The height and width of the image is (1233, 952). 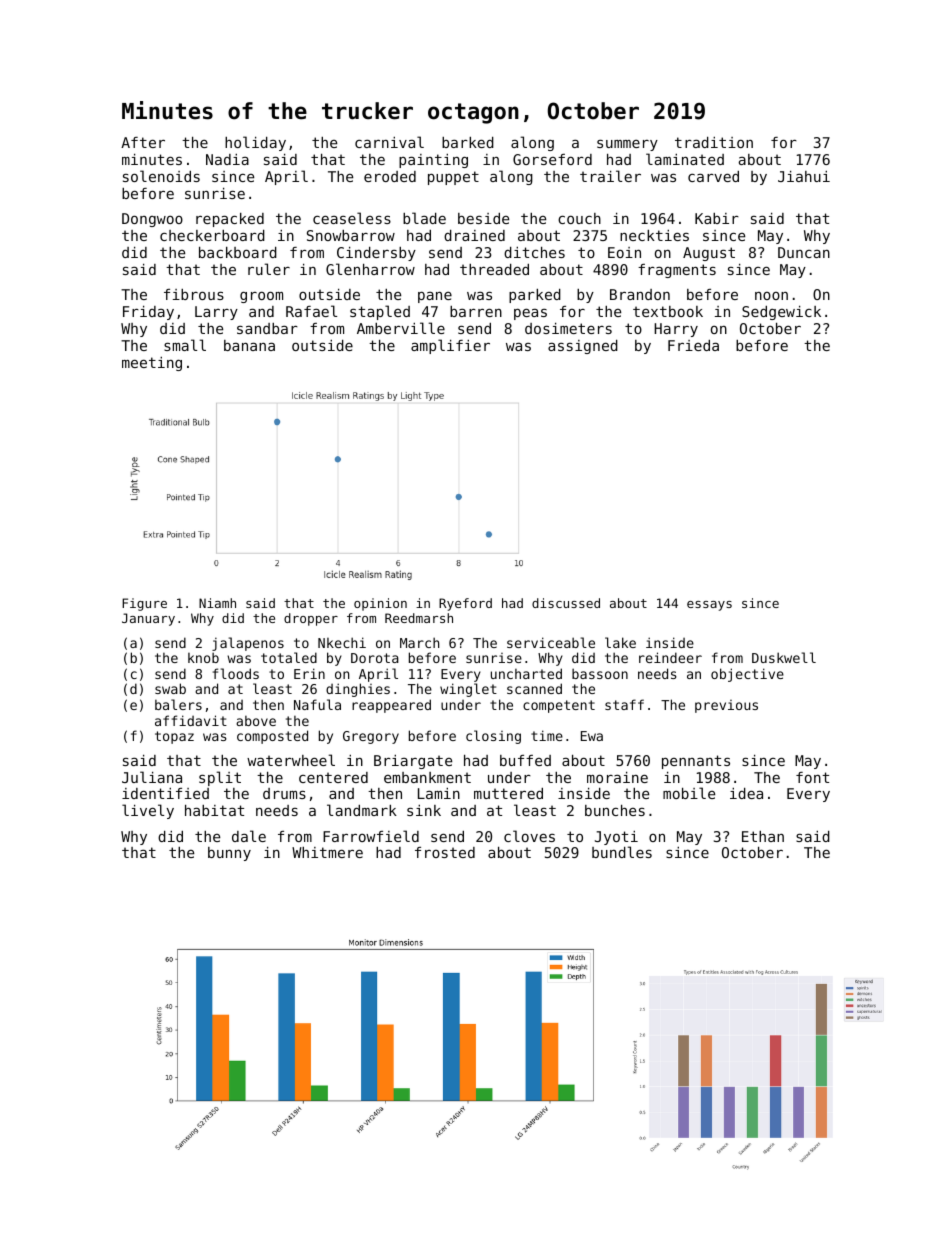 What do you see at coordinates (450, 346) in the image?
I see `amplifier` at bounding box center [450, 346].
